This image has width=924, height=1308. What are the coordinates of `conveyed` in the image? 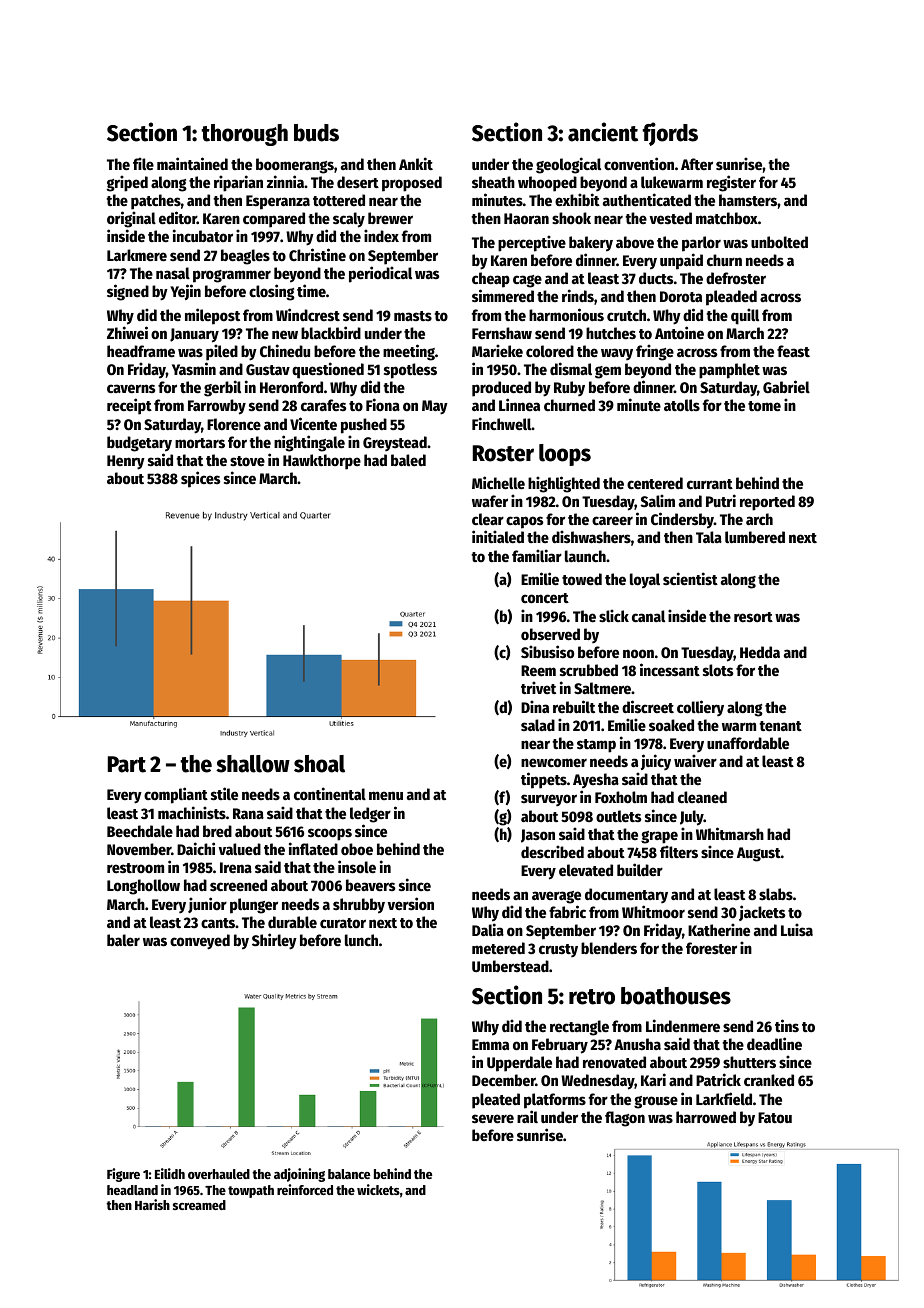 It's located at (200, 942).
